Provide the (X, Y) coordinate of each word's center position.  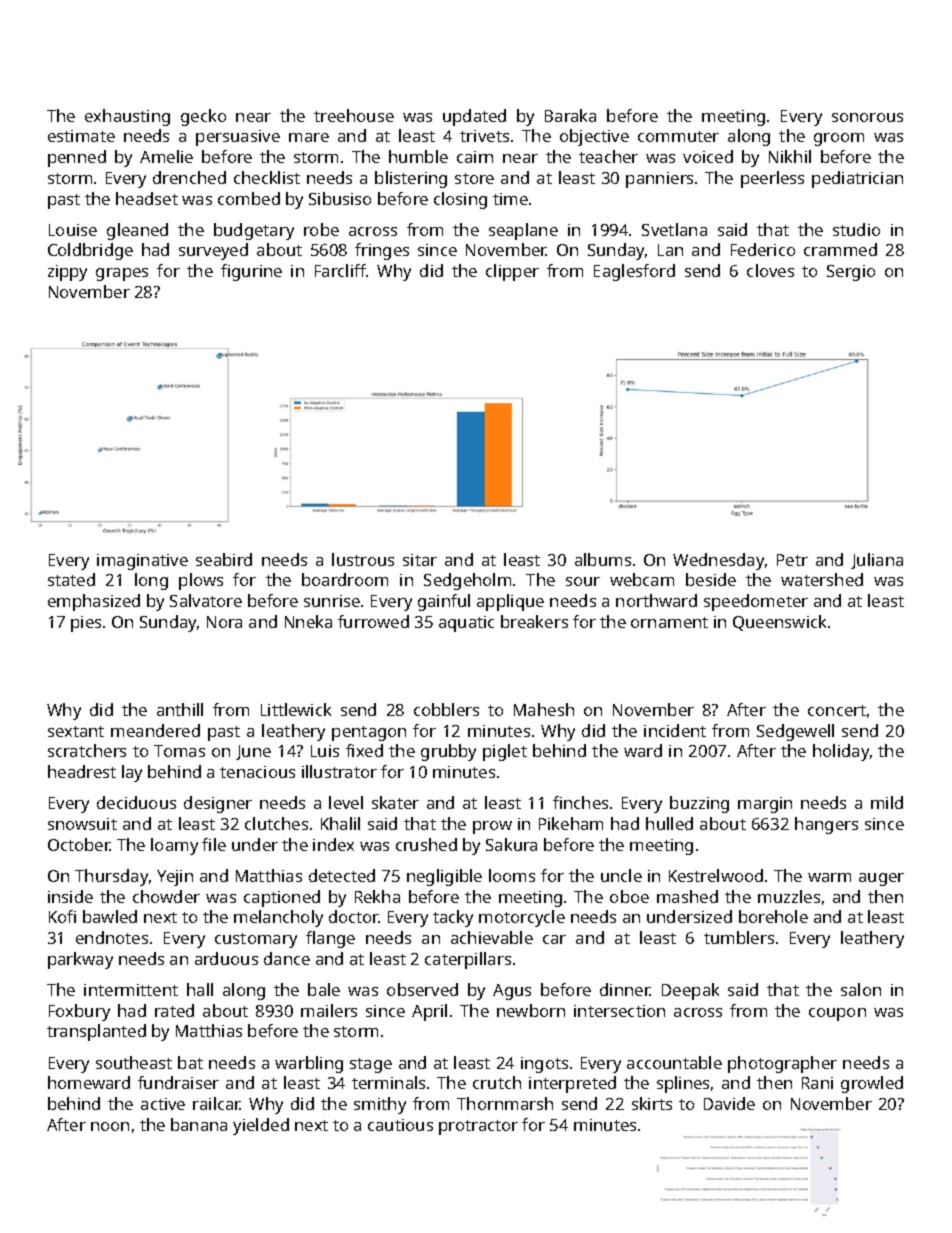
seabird (224, 559)
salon (861, 989)
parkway (80, 960)
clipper (512, 272)
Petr (792, 560)
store (474, 178)
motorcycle (522, 918)
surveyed (213, 251)
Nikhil (790, 156)
